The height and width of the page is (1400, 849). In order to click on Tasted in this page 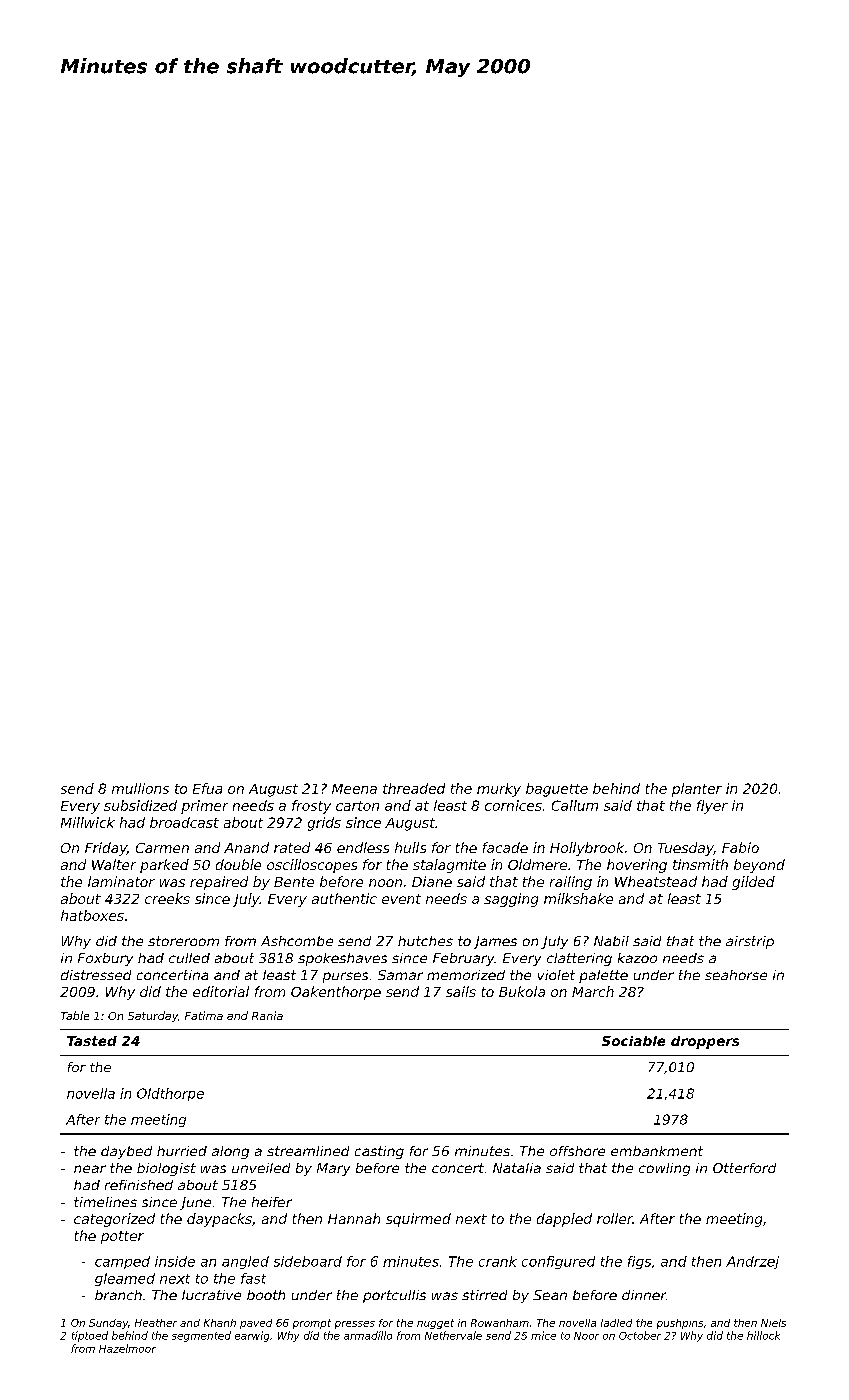, I will do `click(92, 1041)`.
